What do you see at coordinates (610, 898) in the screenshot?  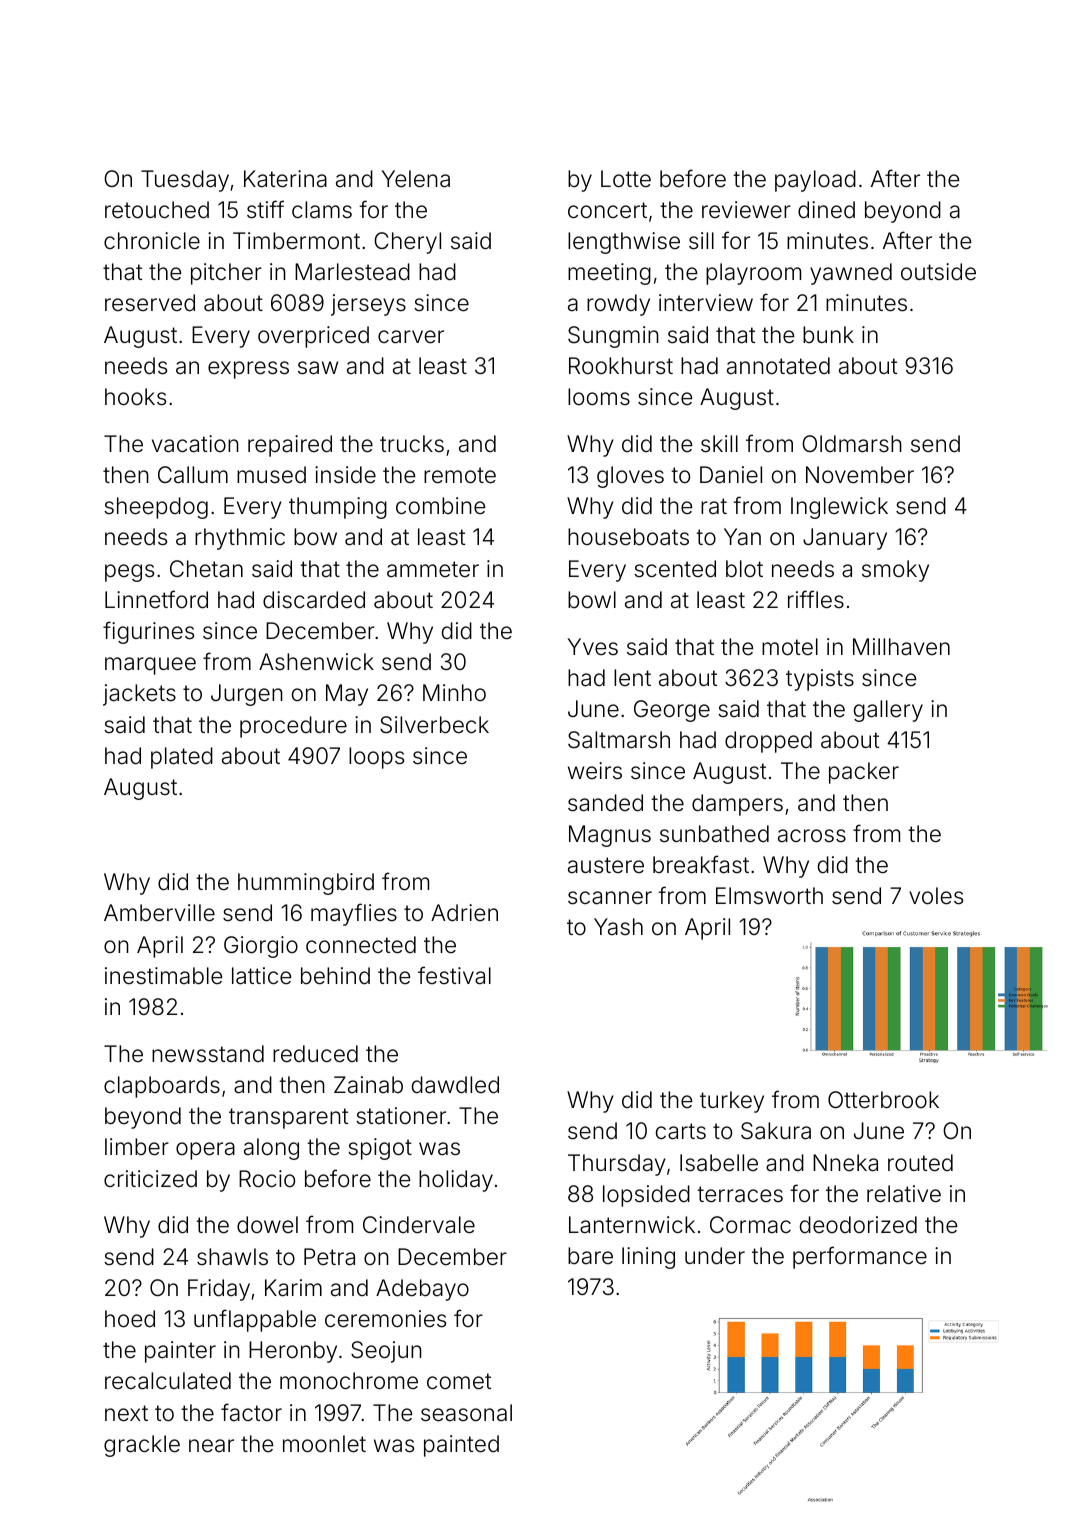 I see `scanner` at bounding box center [610, 898].
